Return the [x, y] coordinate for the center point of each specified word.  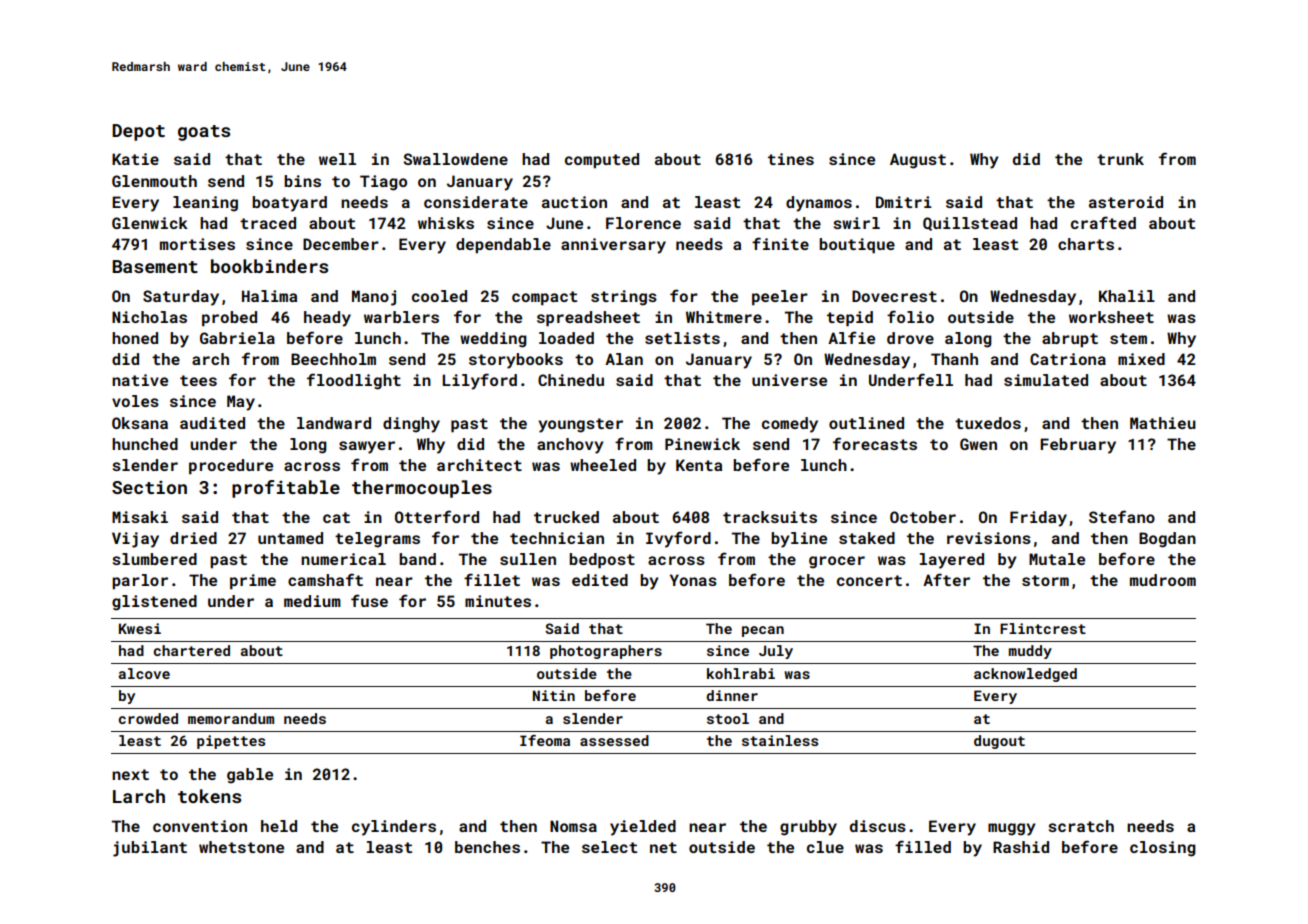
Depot [138, 132]
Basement [155, 266]
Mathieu [1163, 423]
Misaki [140, 517]
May [241, 403]
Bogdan [1167, 540]
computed [602, 161]
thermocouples [422, 489]
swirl [856, 223]
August [918, 161]
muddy [1030, 652]
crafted [1103, 222]
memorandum [231, 718]
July [776, 652]
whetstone [241, 847]
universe [789, 380]
